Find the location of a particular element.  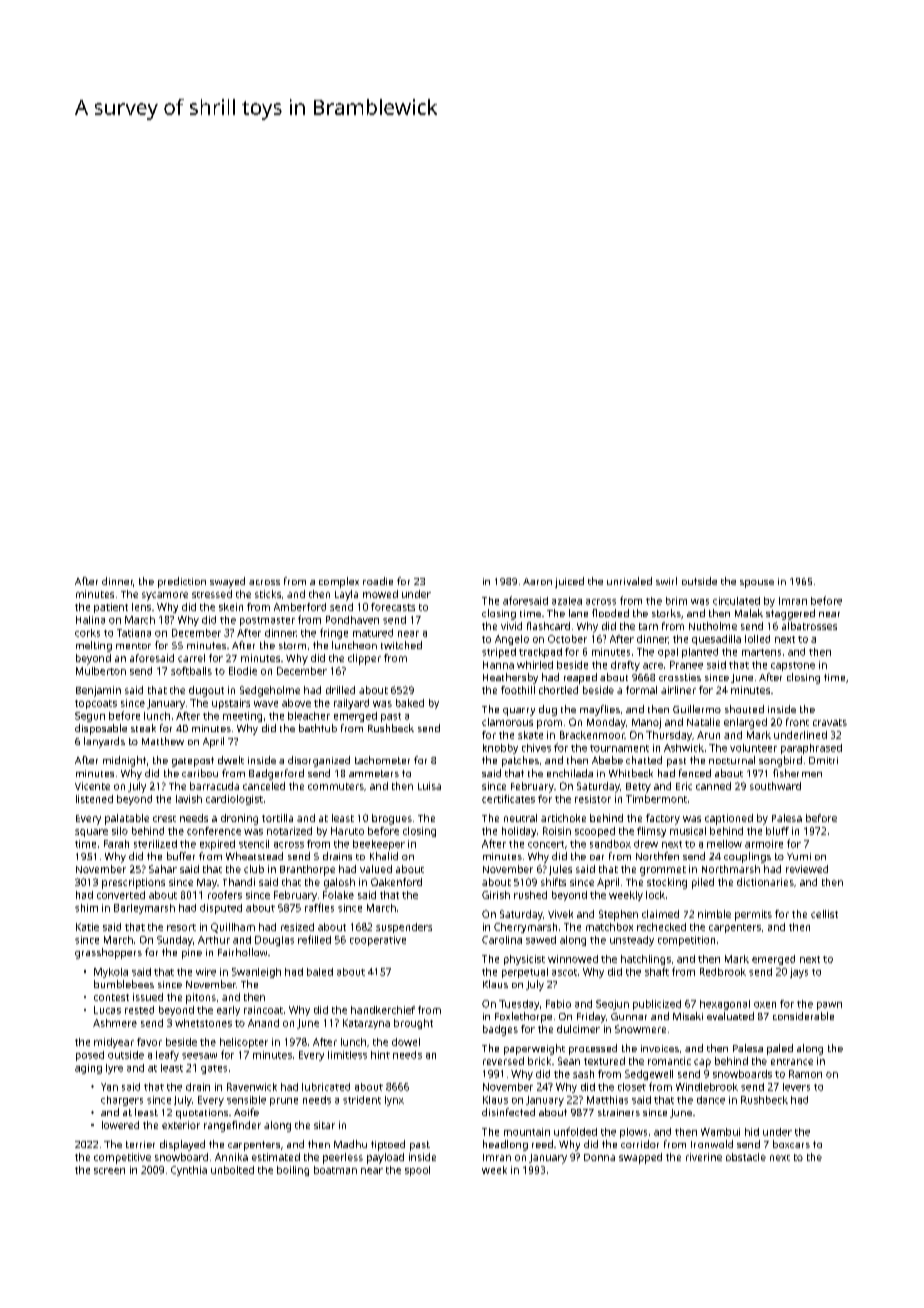

lens is located at coordinates (141, 607).
